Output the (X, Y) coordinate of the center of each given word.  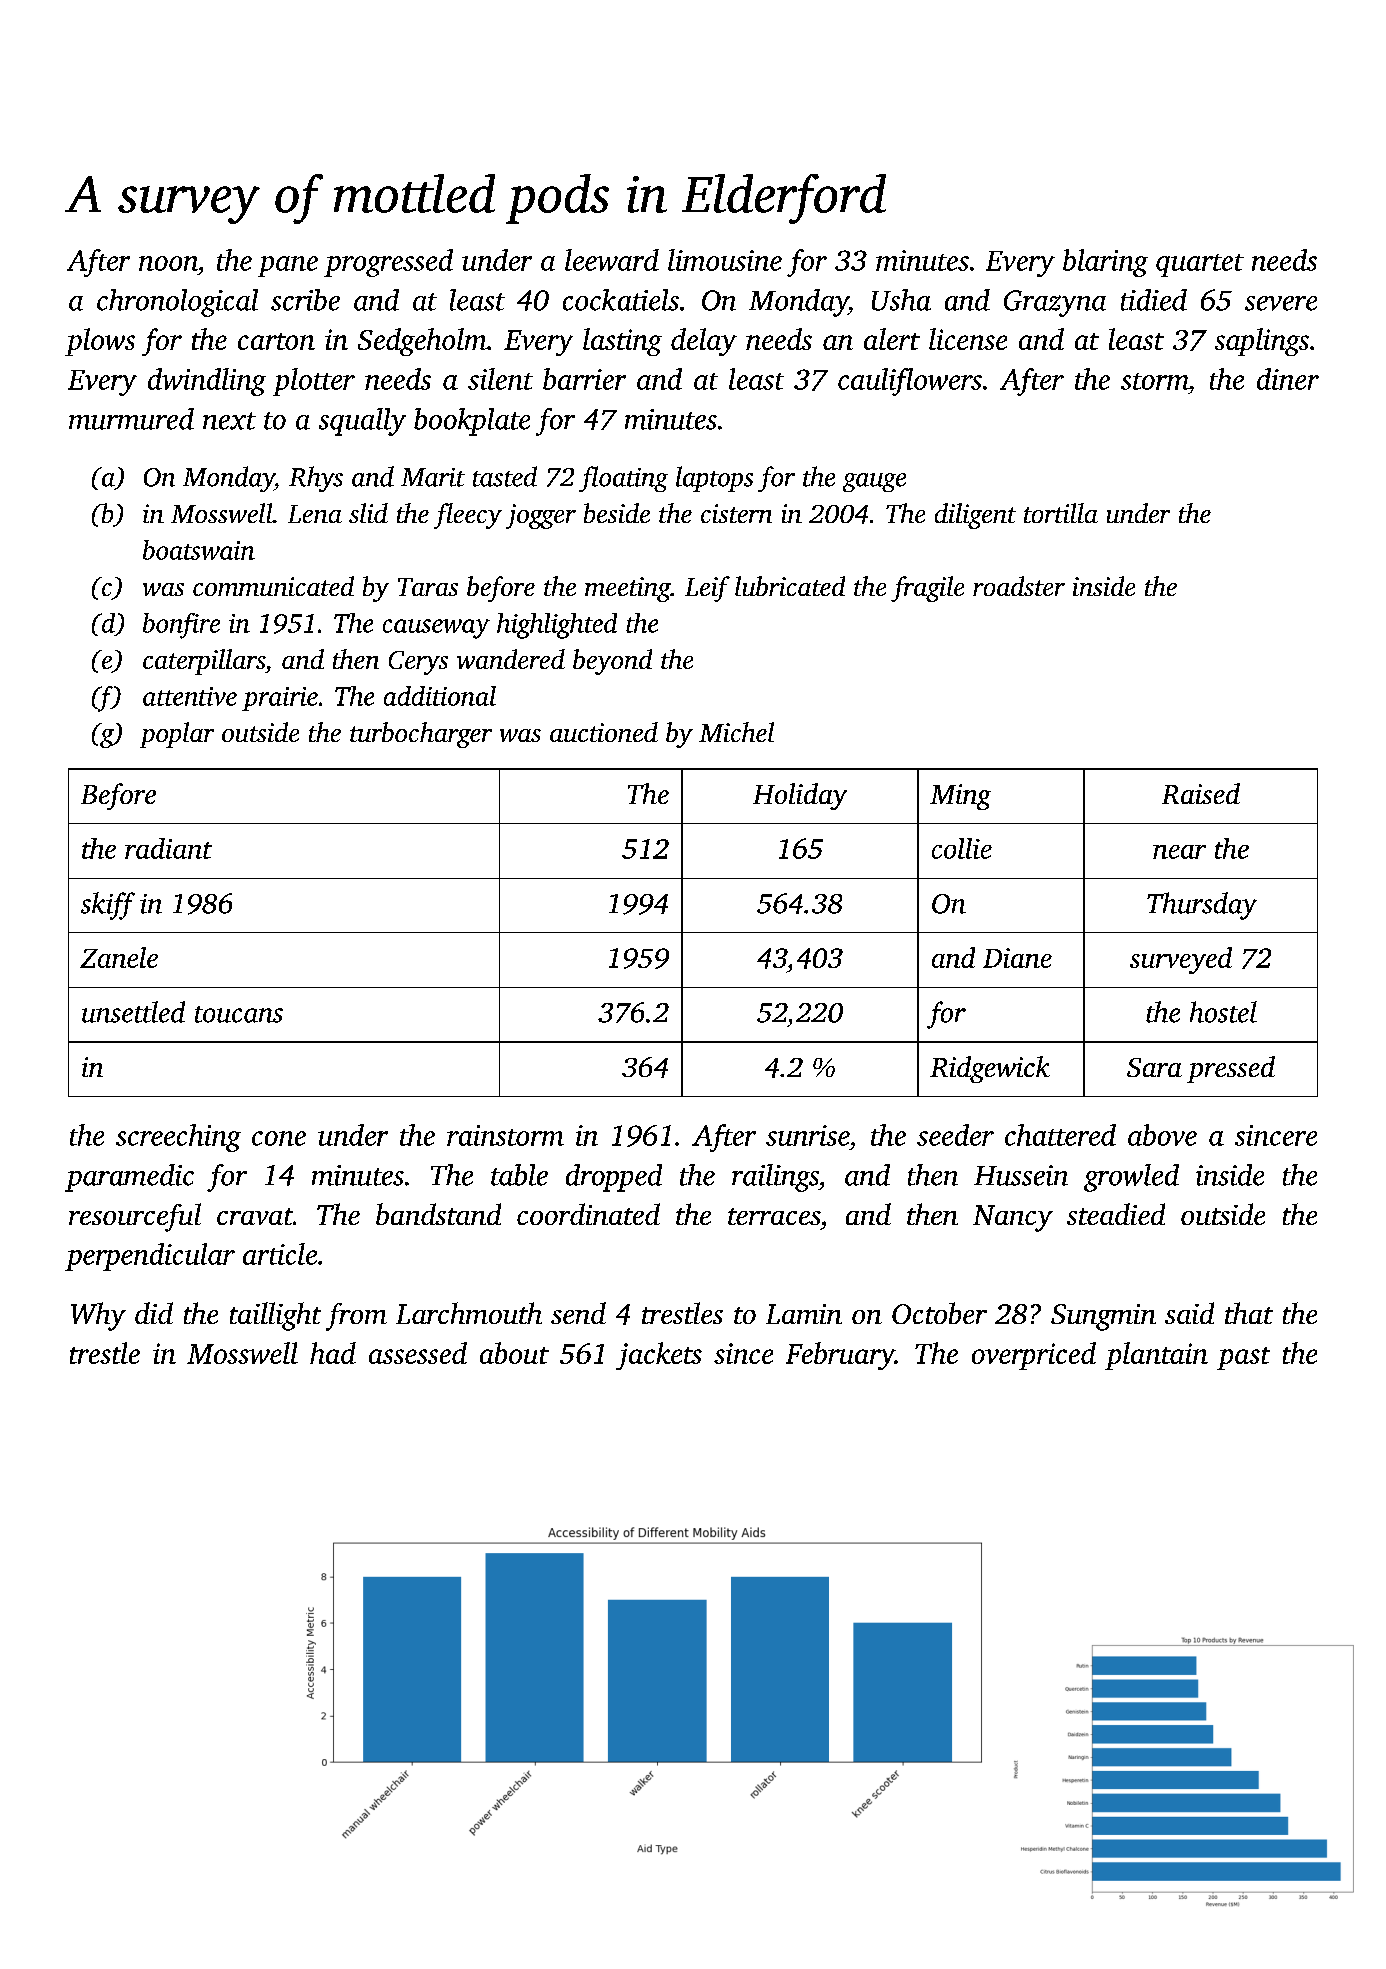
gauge (874, 482)
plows (100, 342)
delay (704, 342)
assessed (418, 1353)
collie (962, 848)
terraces (774, 1216)
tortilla (1061, 513)
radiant (168, 848)
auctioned (604, 732)
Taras (428, 587)
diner (1288, 379)
